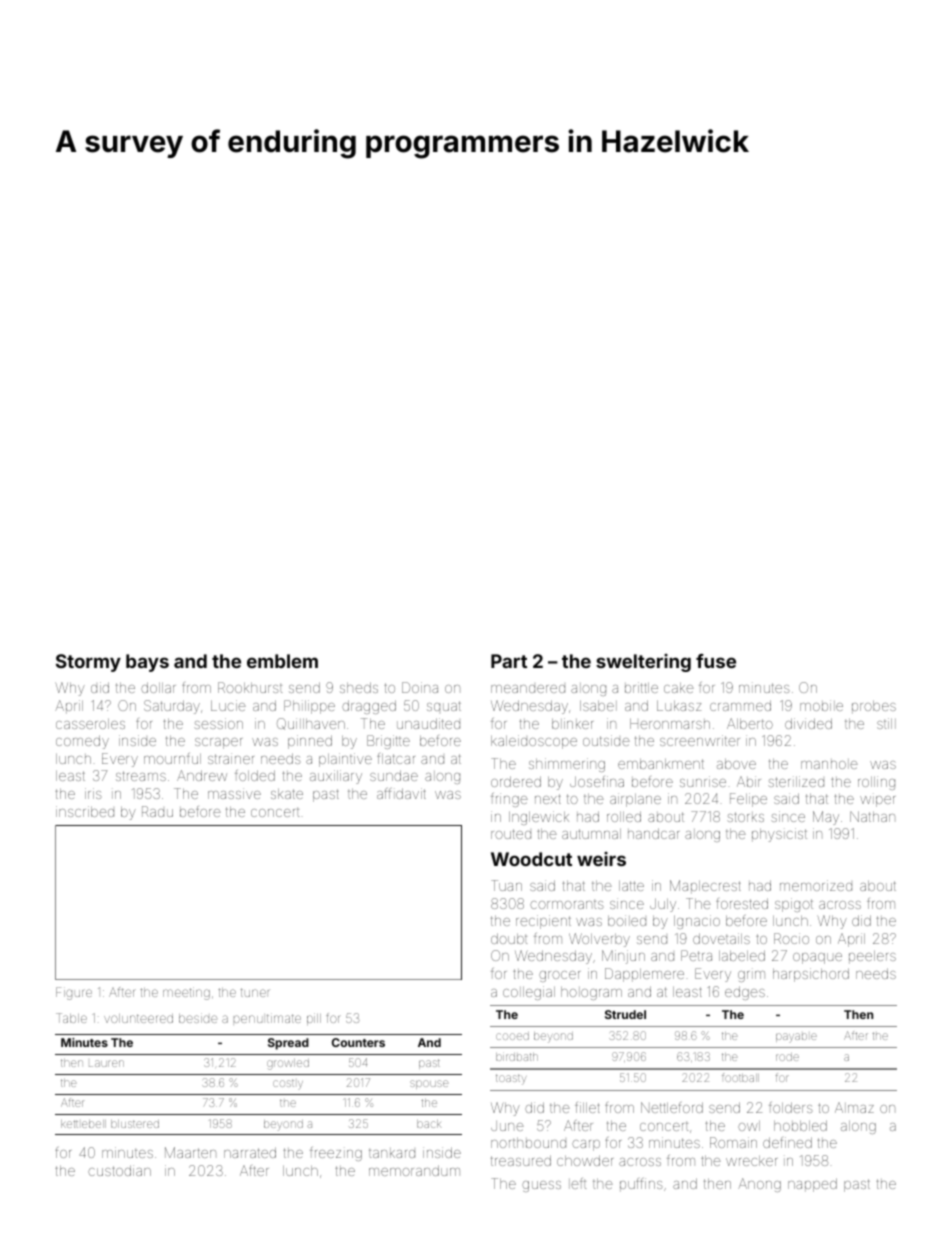 The width and height of the document is (952, 1233). I want to click on Figure, so click(74, 993).
